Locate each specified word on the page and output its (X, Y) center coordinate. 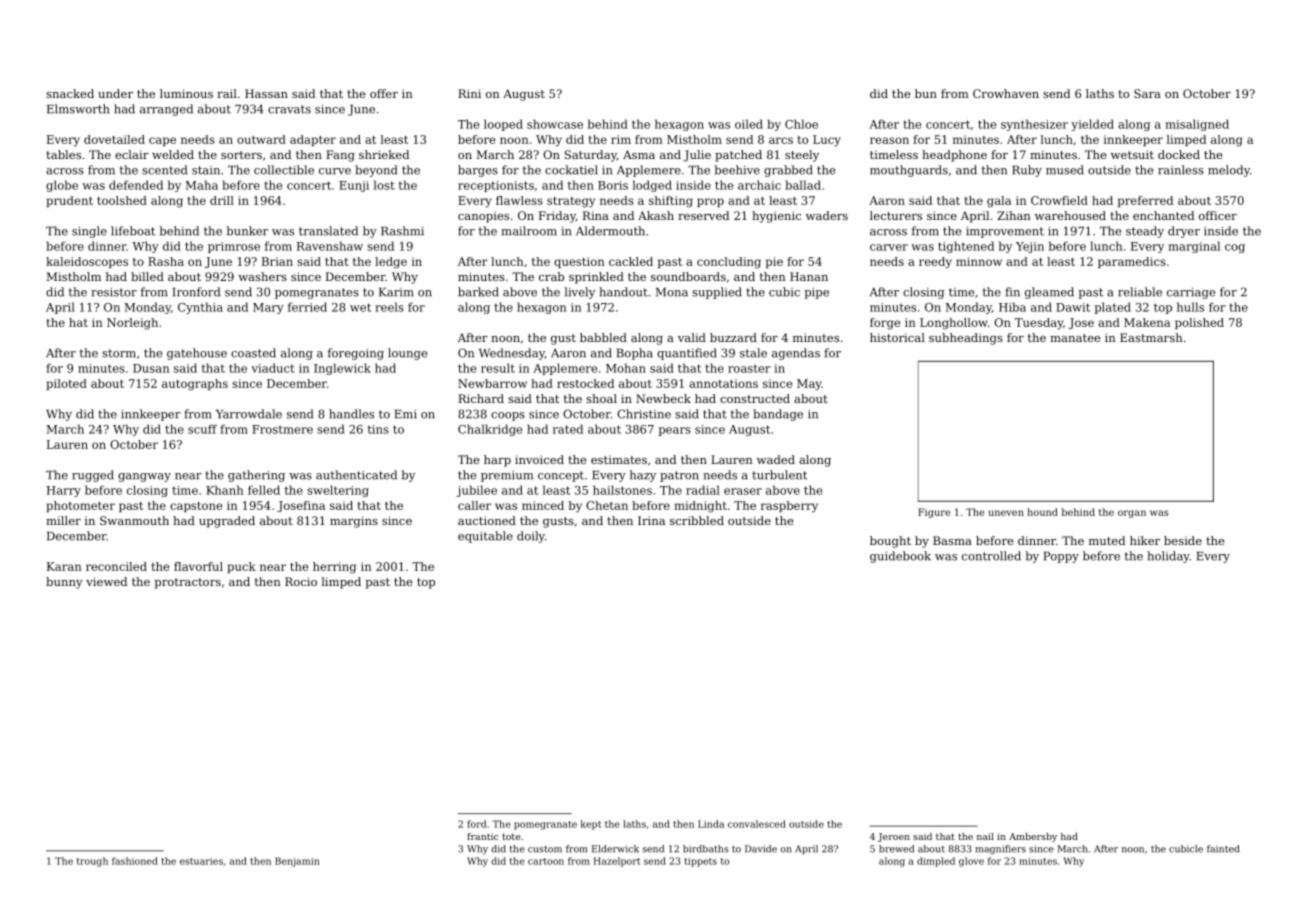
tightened (966, 247)
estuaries (201, 861)
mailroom (529, 231)
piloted (66, 384)
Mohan (626, 368)
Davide (761, 849)
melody (1229, 171)
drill (222, 200)
